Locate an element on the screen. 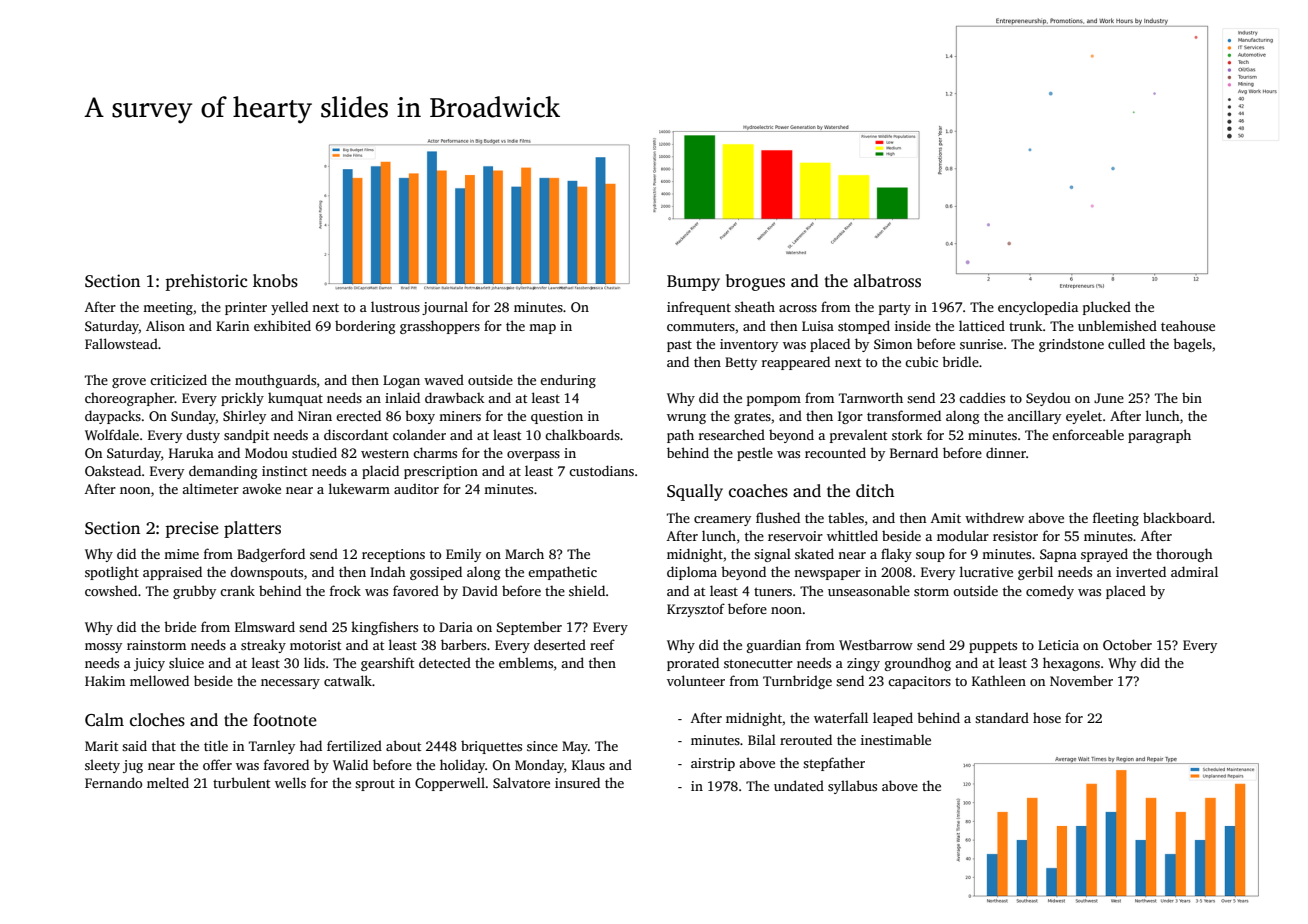 This screenshot has width=1308, height=924. blackboard is located at coordinates (1177, 517).
